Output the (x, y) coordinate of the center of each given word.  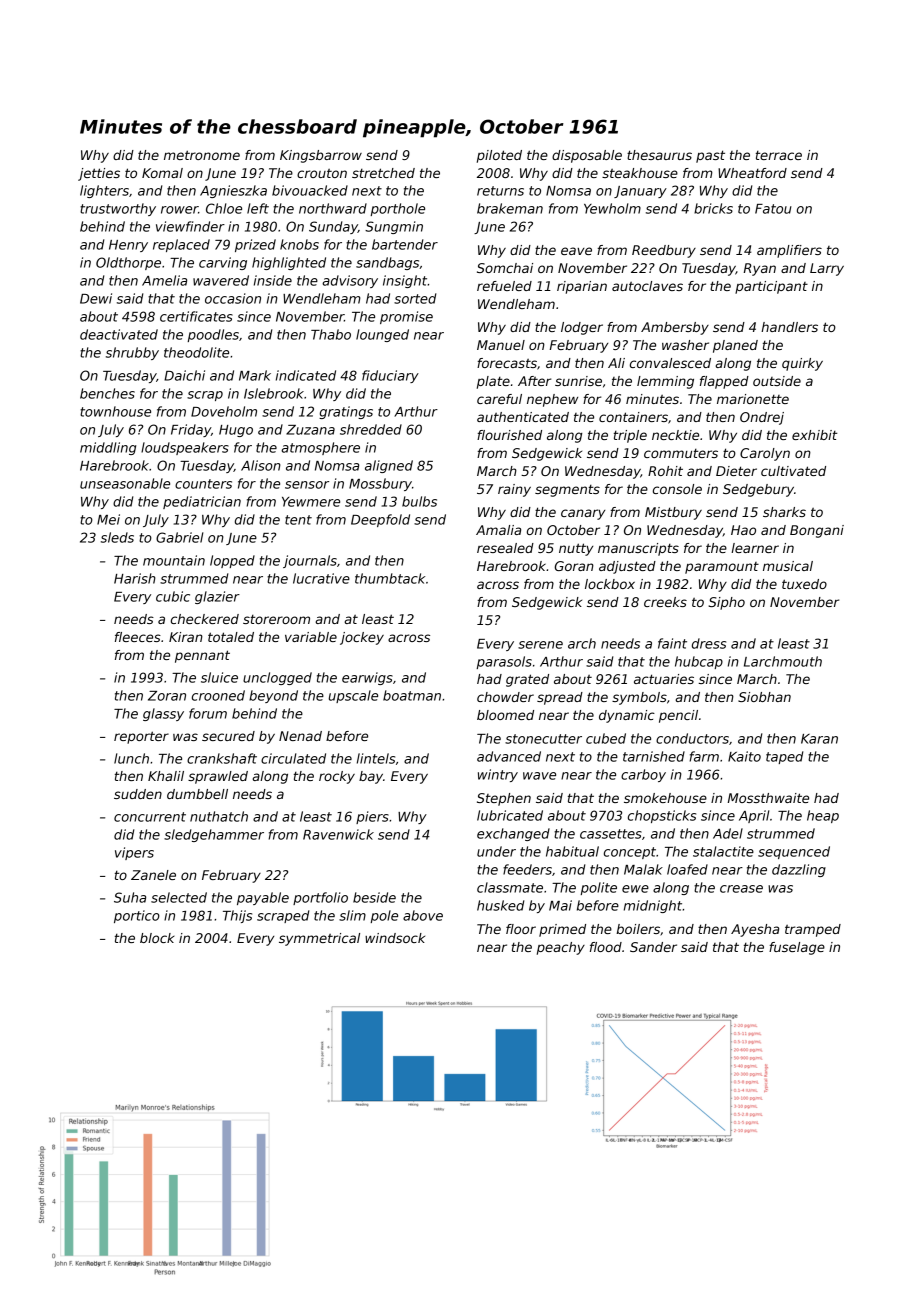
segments (567, 491)
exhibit (815, 435)
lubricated (510, 815)
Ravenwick (338, 834)
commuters (681, 453)
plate (493, 382)
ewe (635, 889)
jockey (362, 638)
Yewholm (612, 208)
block (157, 938)
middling (108, 448)
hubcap (699, 662)
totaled (231, 637)
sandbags (388, 263)
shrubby (132, 353)
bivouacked (310, 190)
